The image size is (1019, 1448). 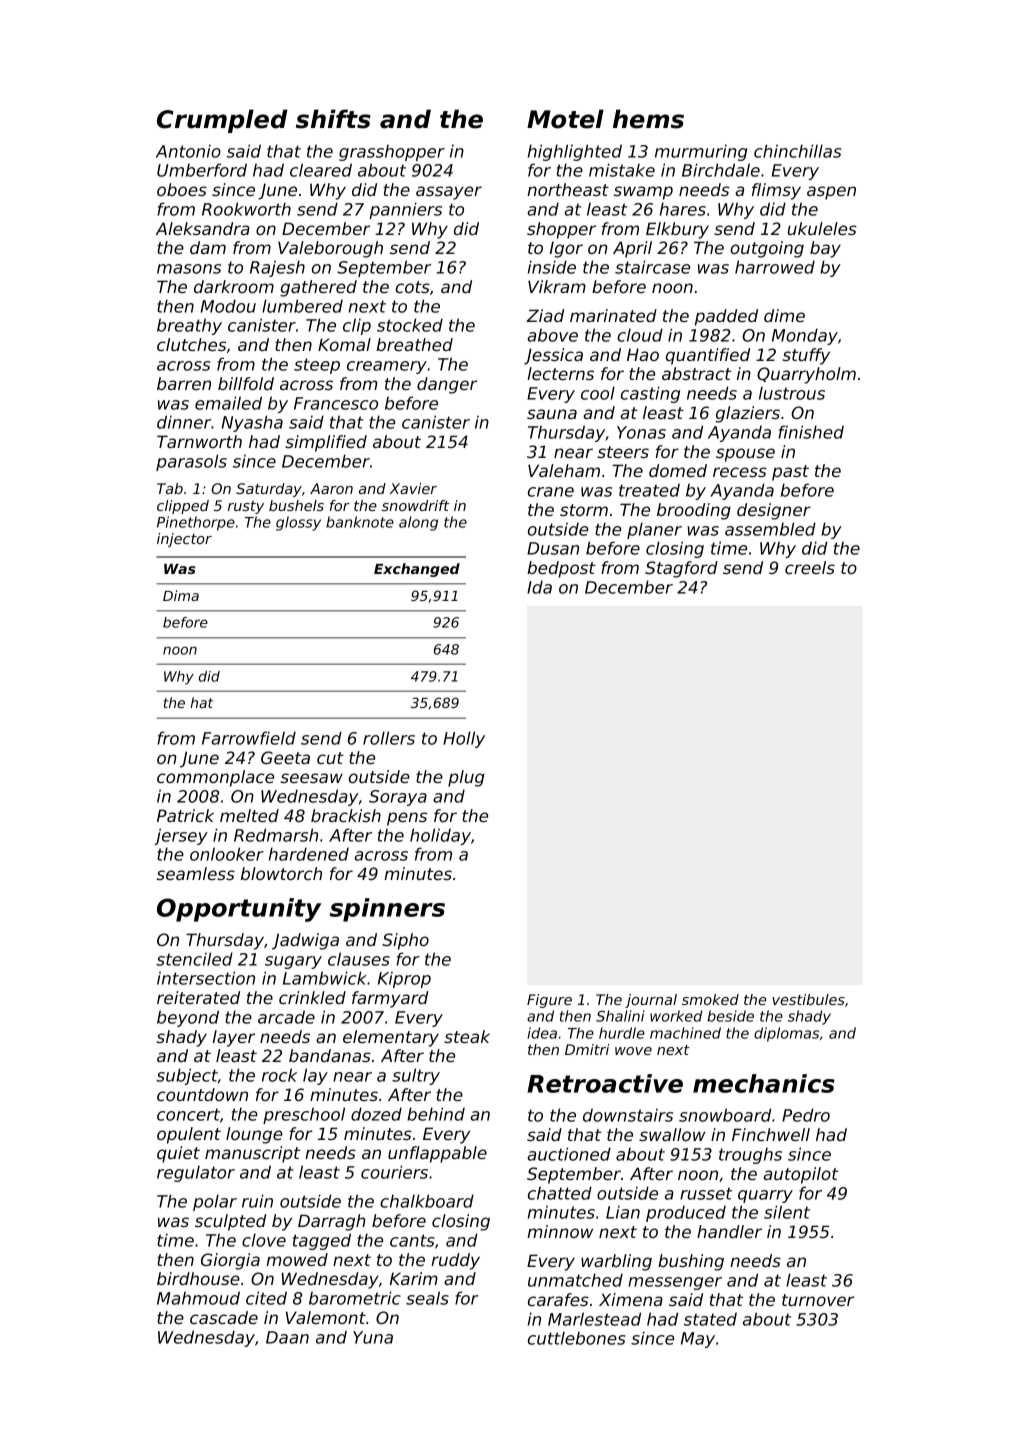 I want to click on machined, so click(x=685, y=1033).
